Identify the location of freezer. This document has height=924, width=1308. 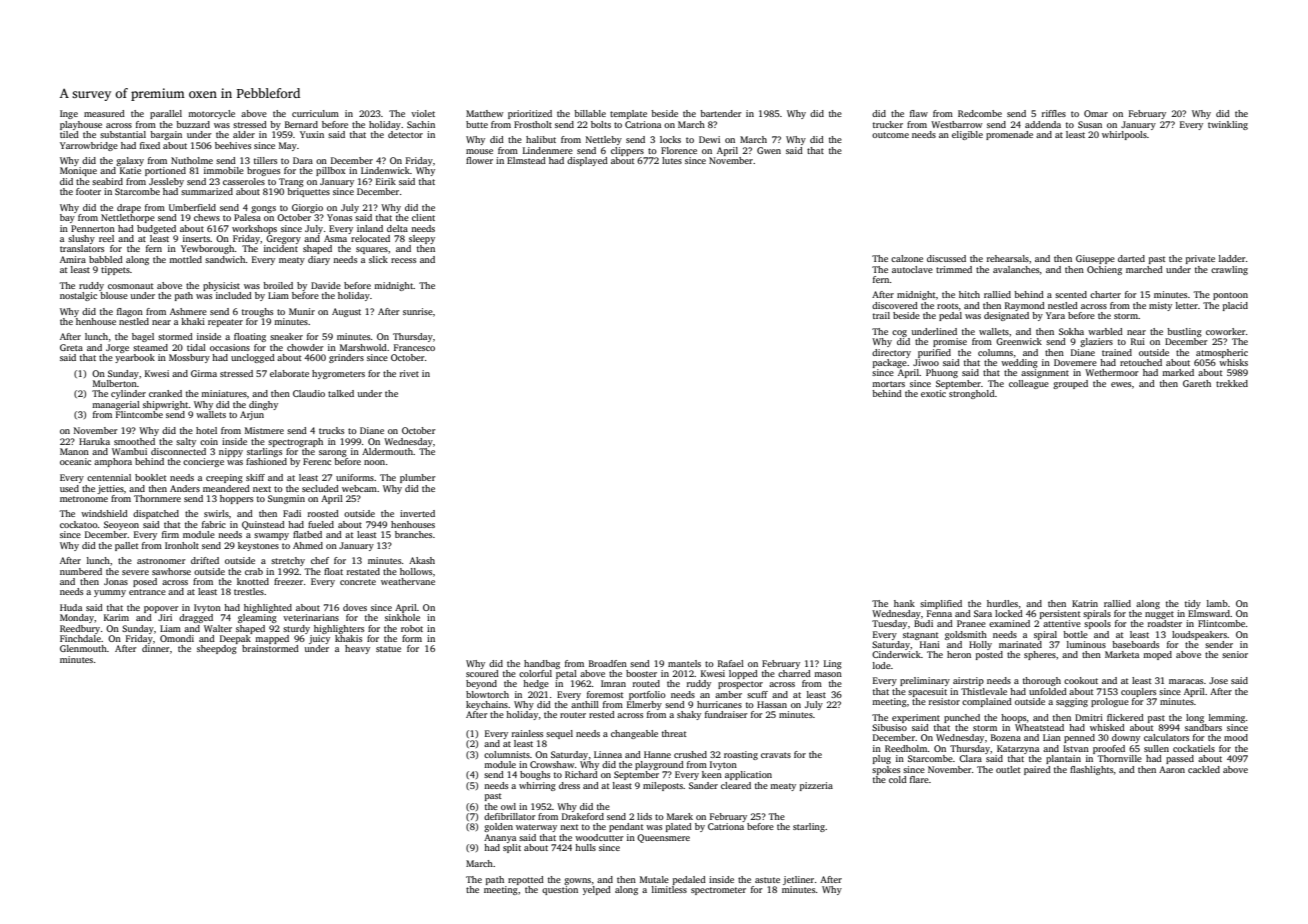
(288, 581).
